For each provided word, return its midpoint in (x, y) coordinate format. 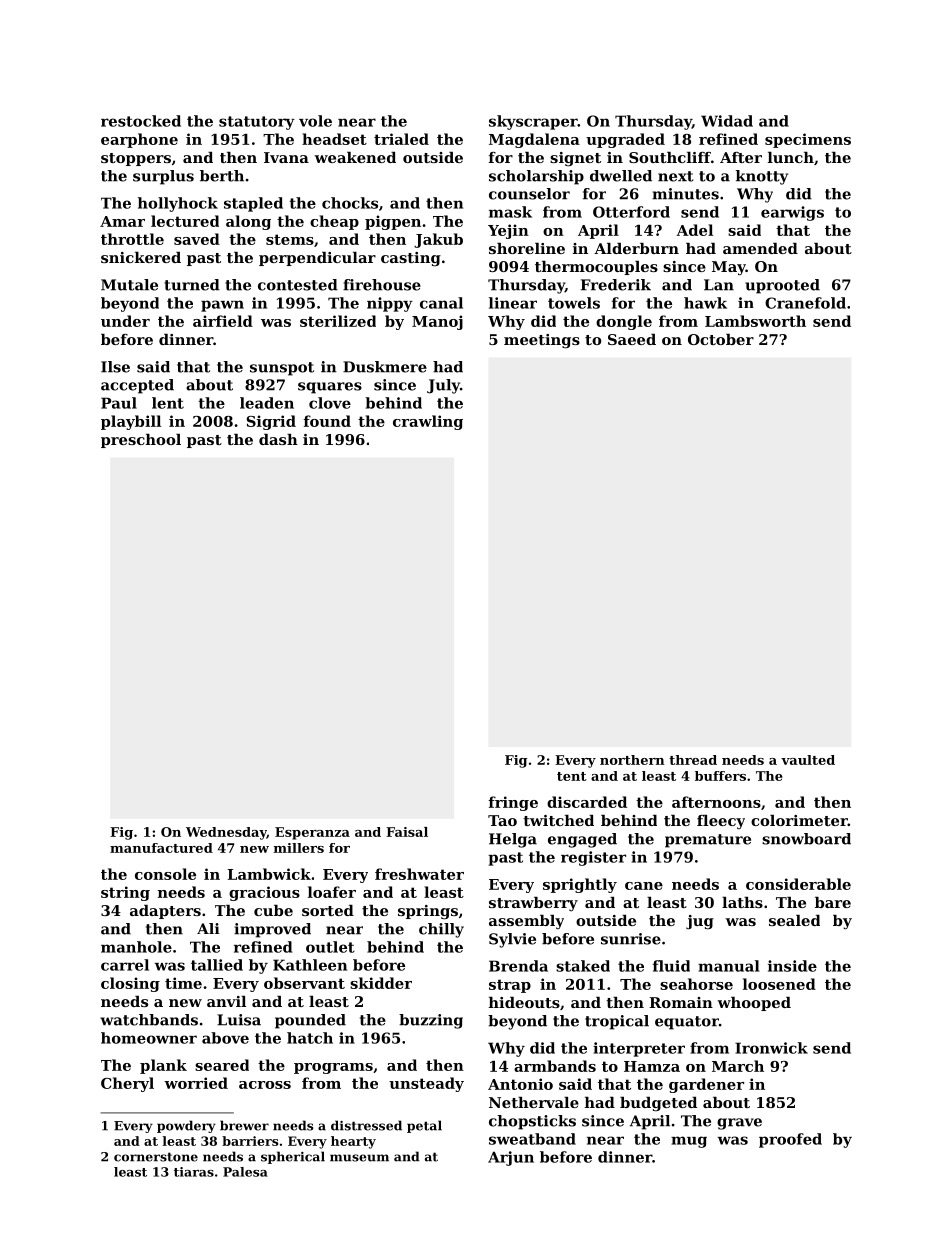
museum (359, 1158)
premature (708, 841)
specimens (808, 140)
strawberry (533, 904)
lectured (185, 221)
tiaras (194, 1172)
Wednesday (226, 833)
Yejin (508, 231)
